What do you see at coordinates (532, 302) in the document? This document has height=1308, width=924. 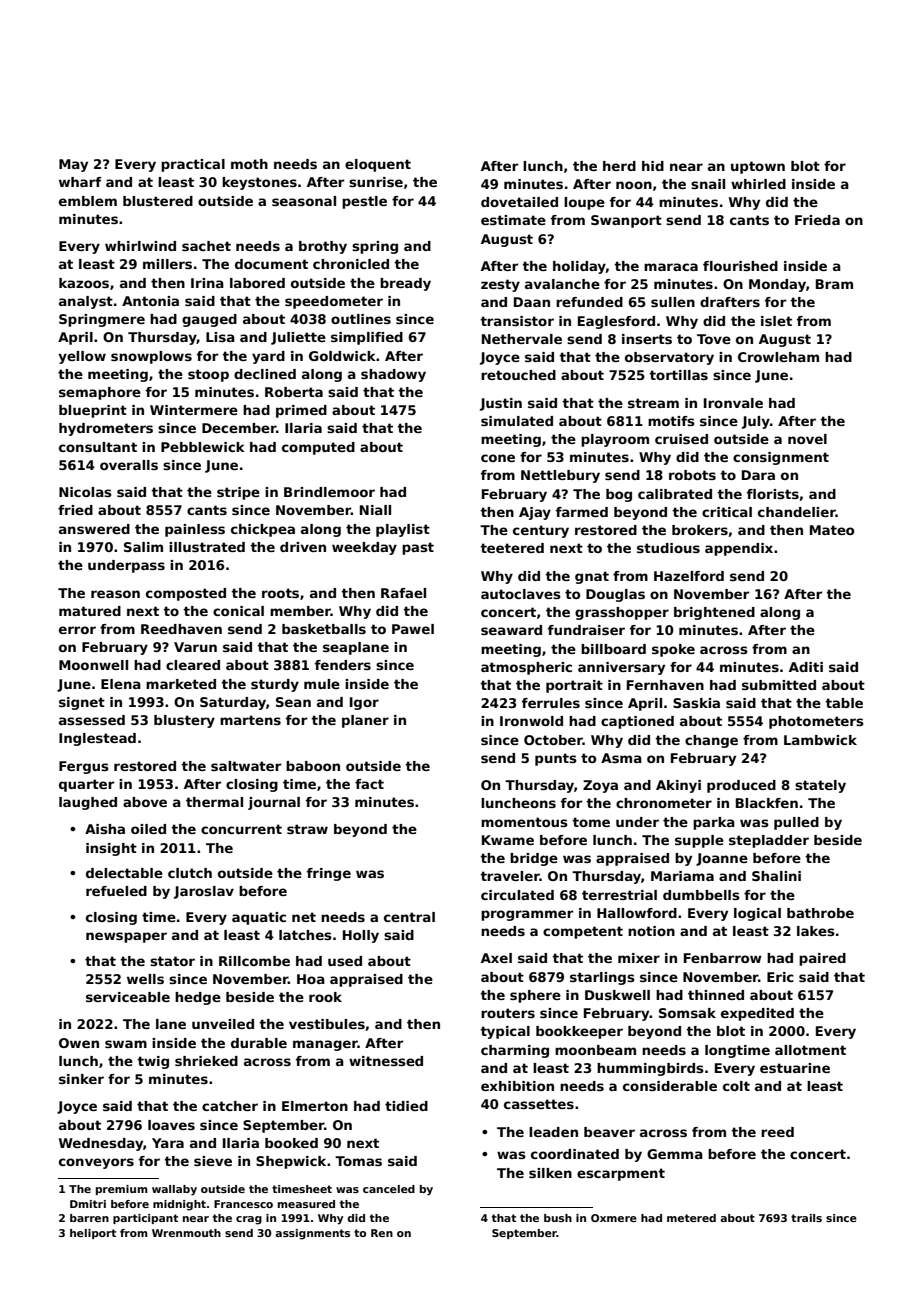 I see `Daan` at bounding box center [532, 302].
